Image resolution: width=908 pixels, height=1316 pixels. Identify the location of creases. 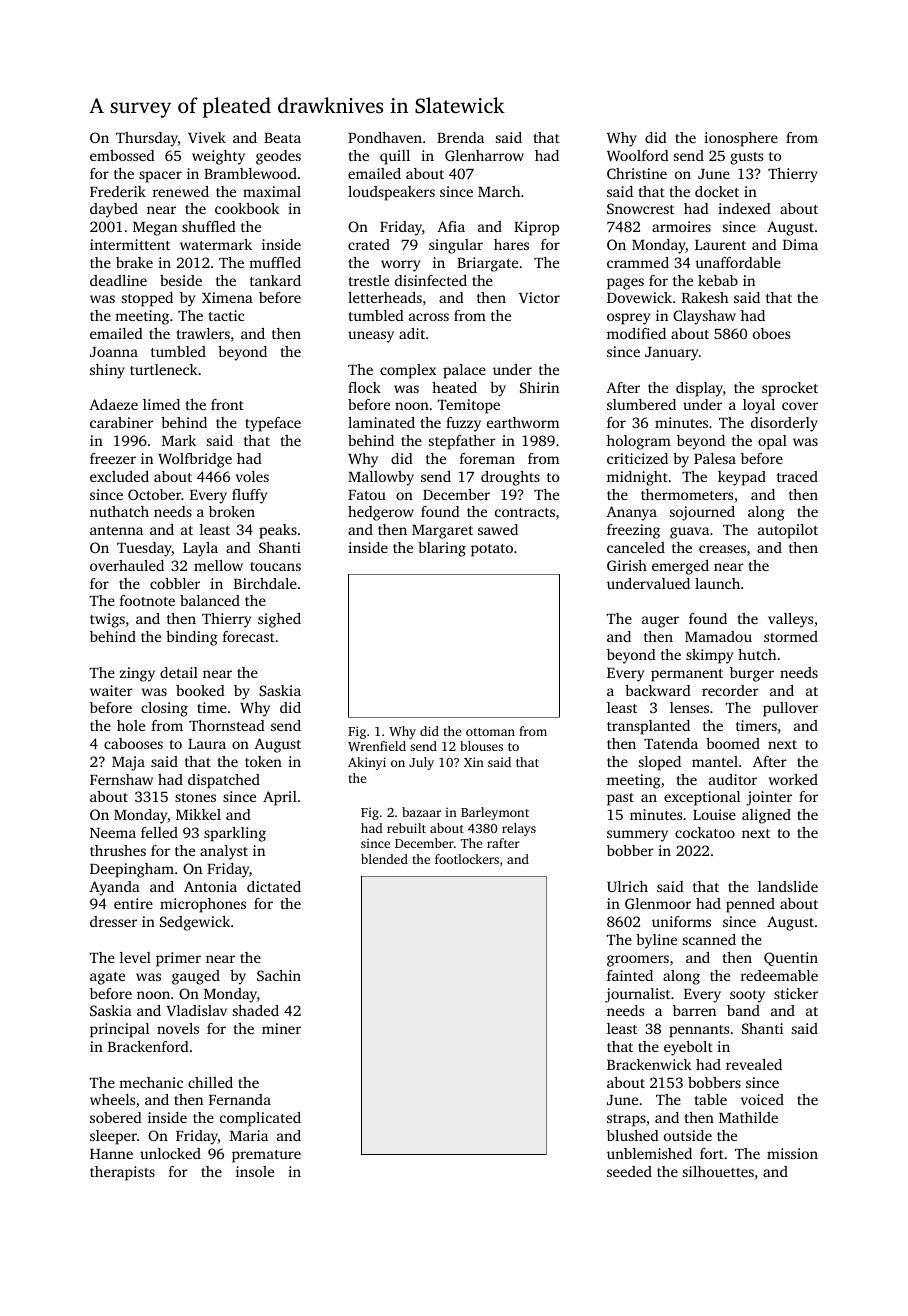
(722, 549).
